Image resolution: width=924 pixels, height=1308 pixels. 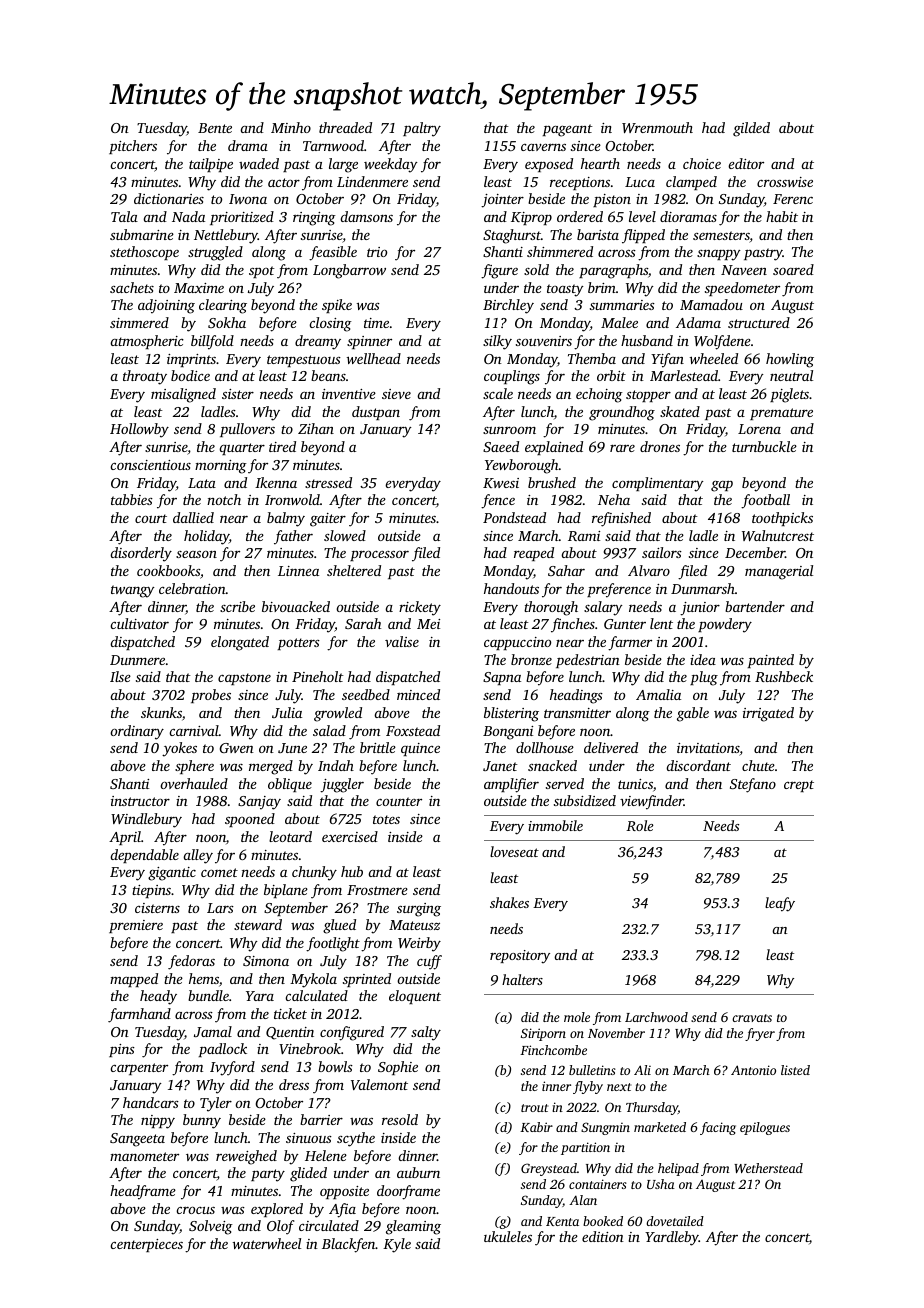 I want to click on bunny, so click(x=202, y=1121).
